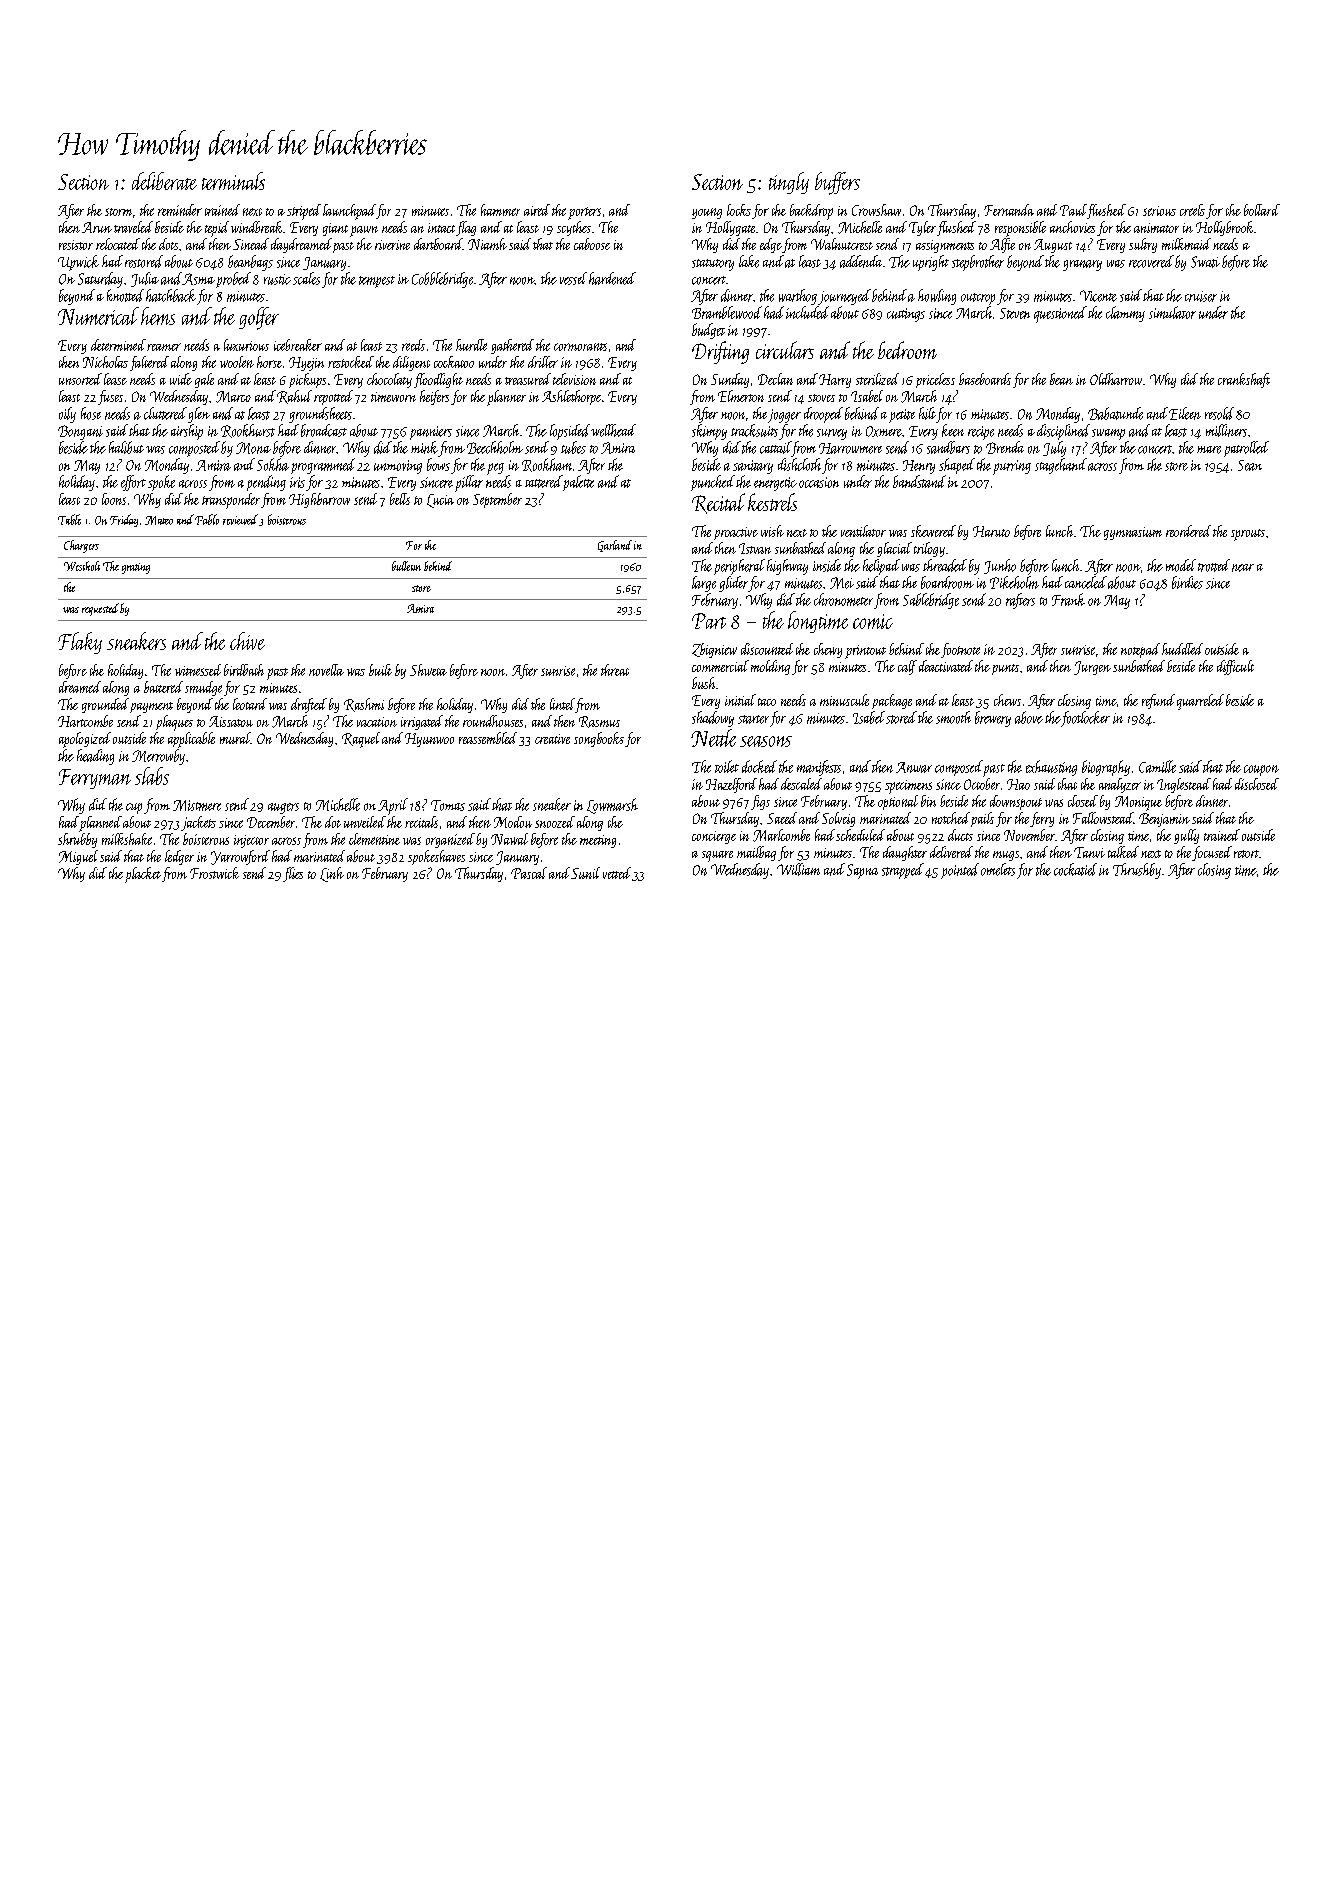  I want to click on tingly, so click(789, 183).
